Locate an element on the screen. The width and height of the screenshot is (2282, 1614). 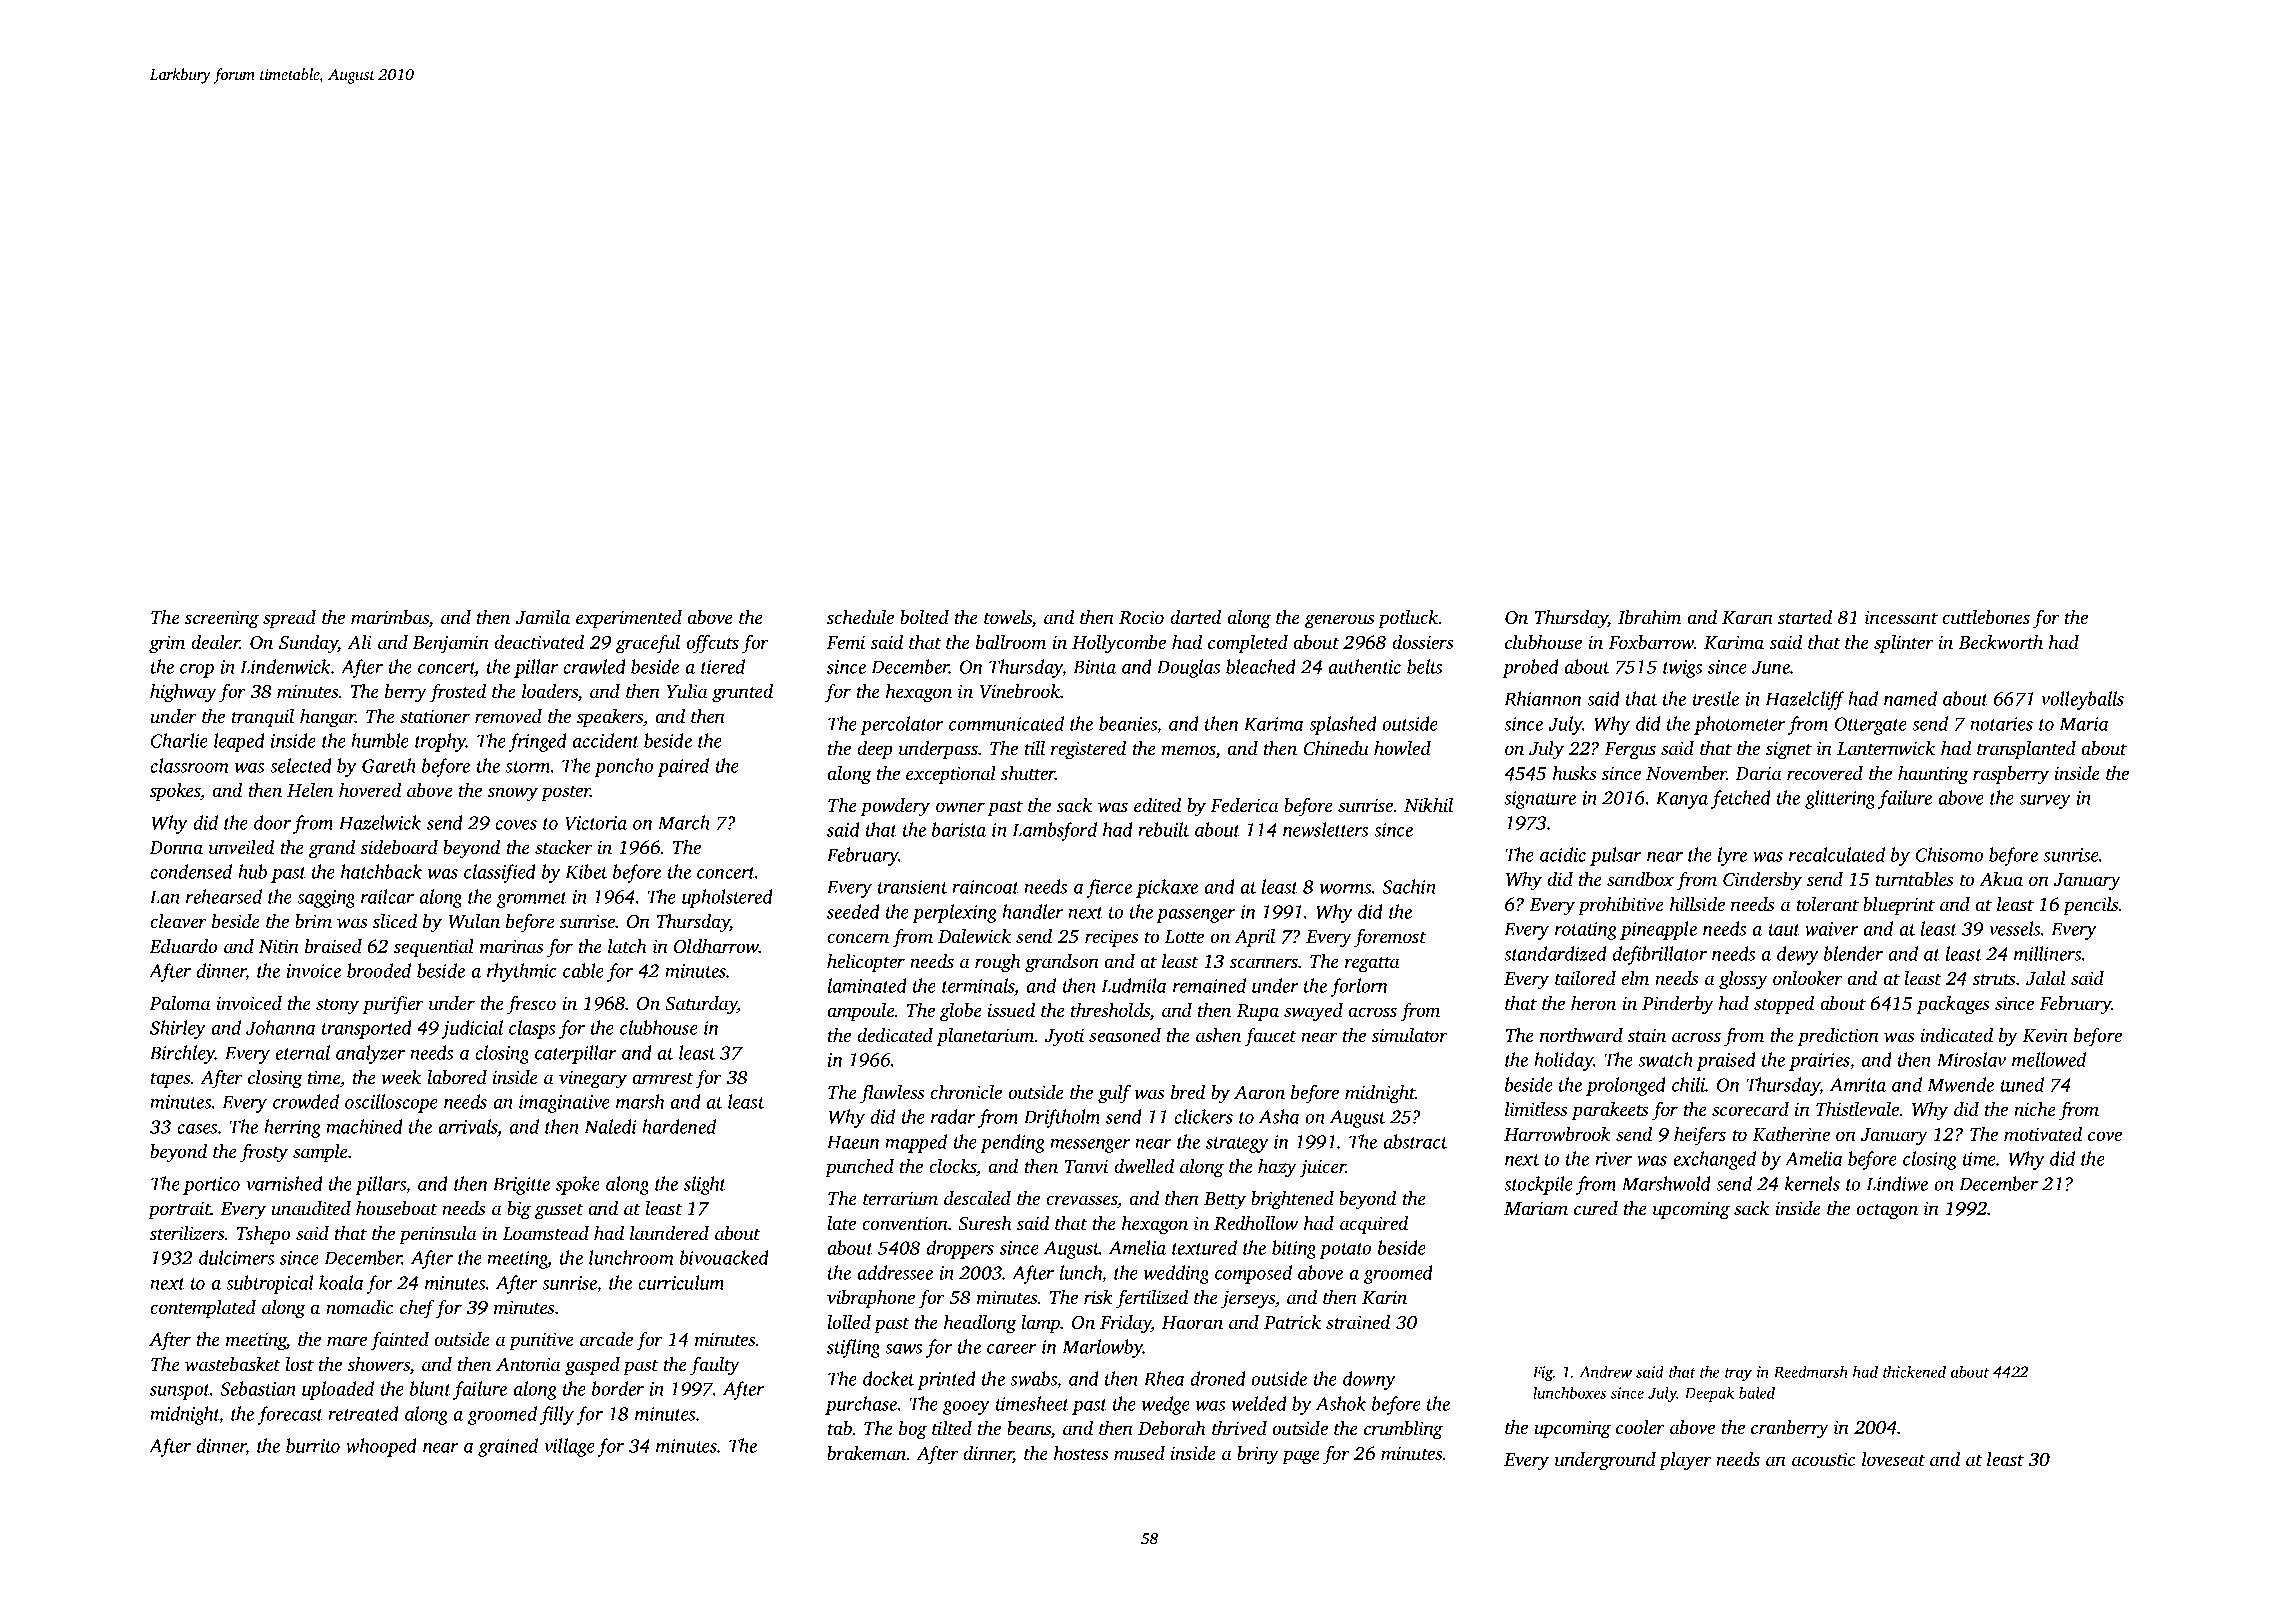
schedule is located at coordinates (860, 617).
